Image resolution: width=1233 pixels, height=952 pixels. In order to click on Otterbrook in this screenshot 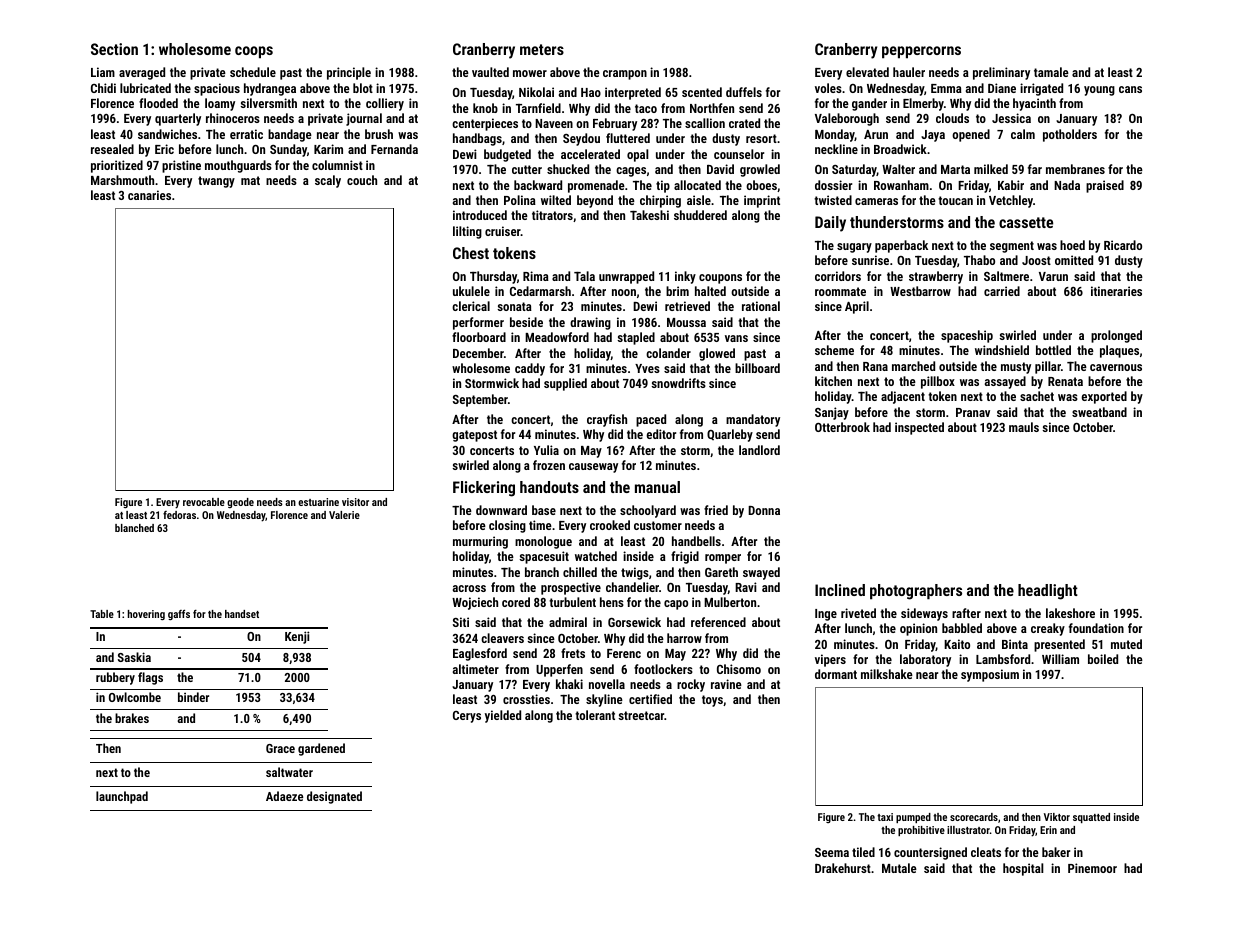, I will do `click(842, 427)`.
